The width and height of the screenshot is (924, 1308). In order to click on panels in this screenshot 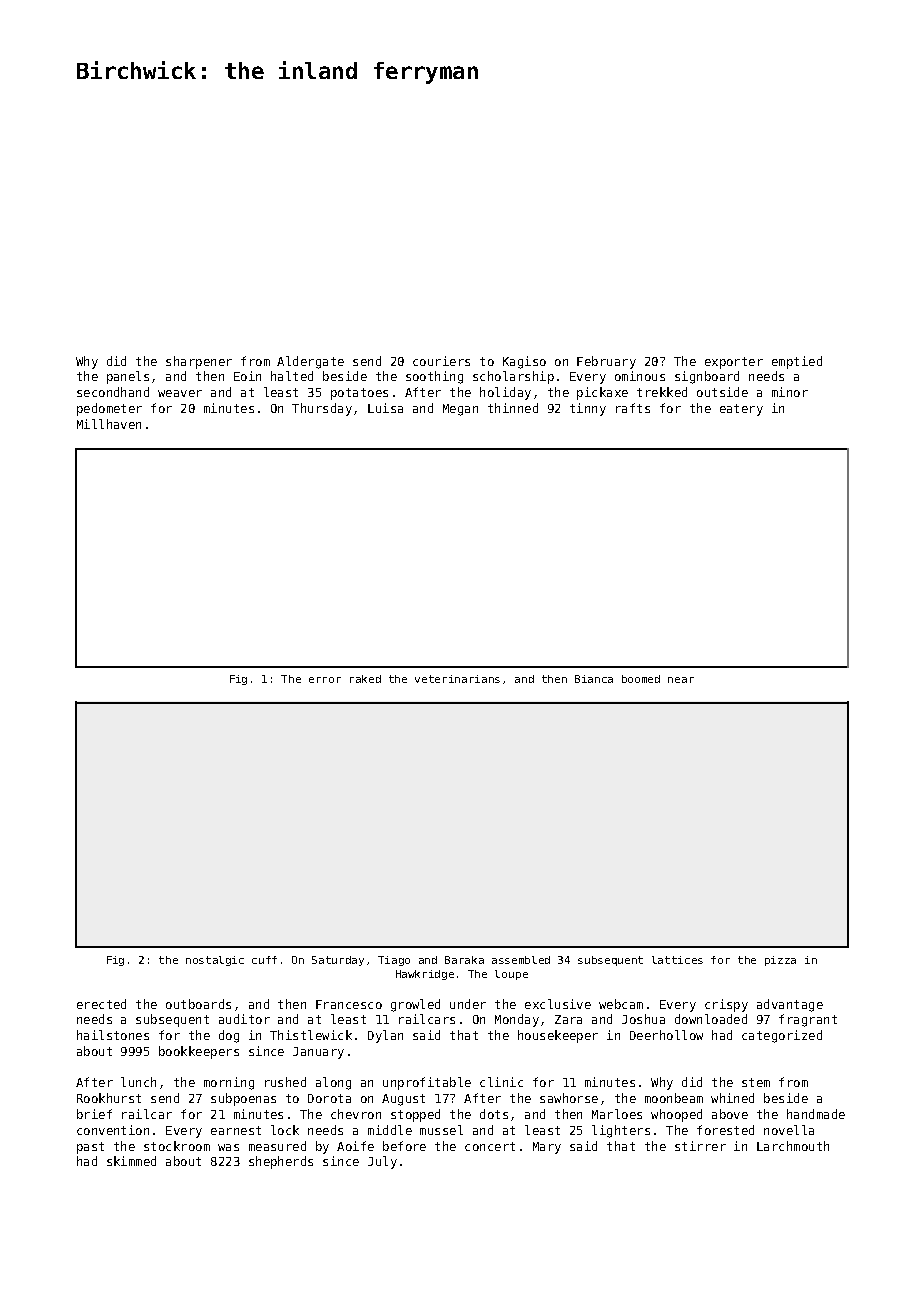, I will do `click(128, 377)`.
